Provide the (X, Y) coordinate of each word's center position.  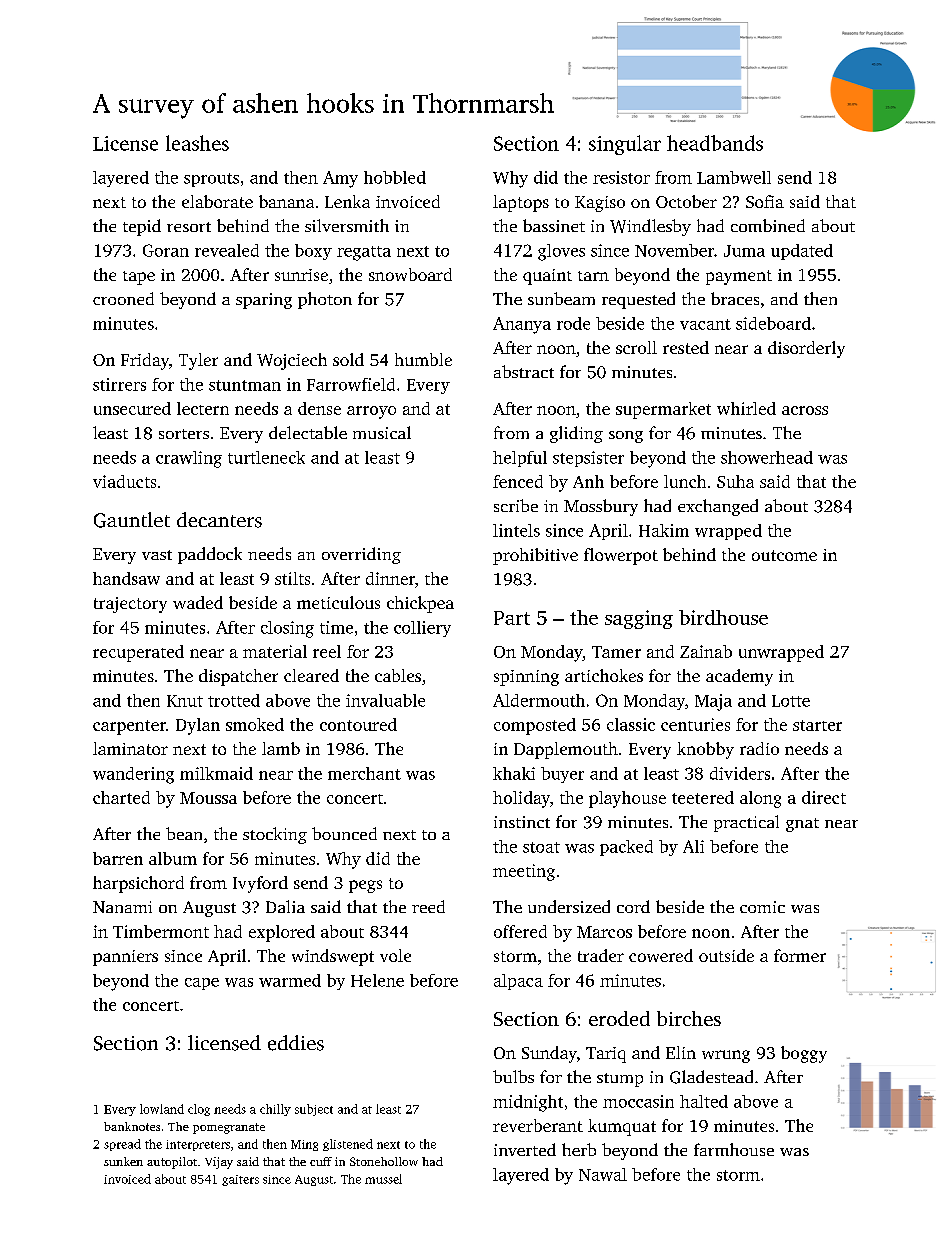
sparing (264, 301)
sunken (123, 1161)
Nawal (603, 1174)
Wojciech (292, 361)
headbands (715, 143)
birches (689, 1018)
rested (686, 347)
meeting (524, 872)
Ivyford (260, 884)
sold (348, 359)
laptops (521, 203)
